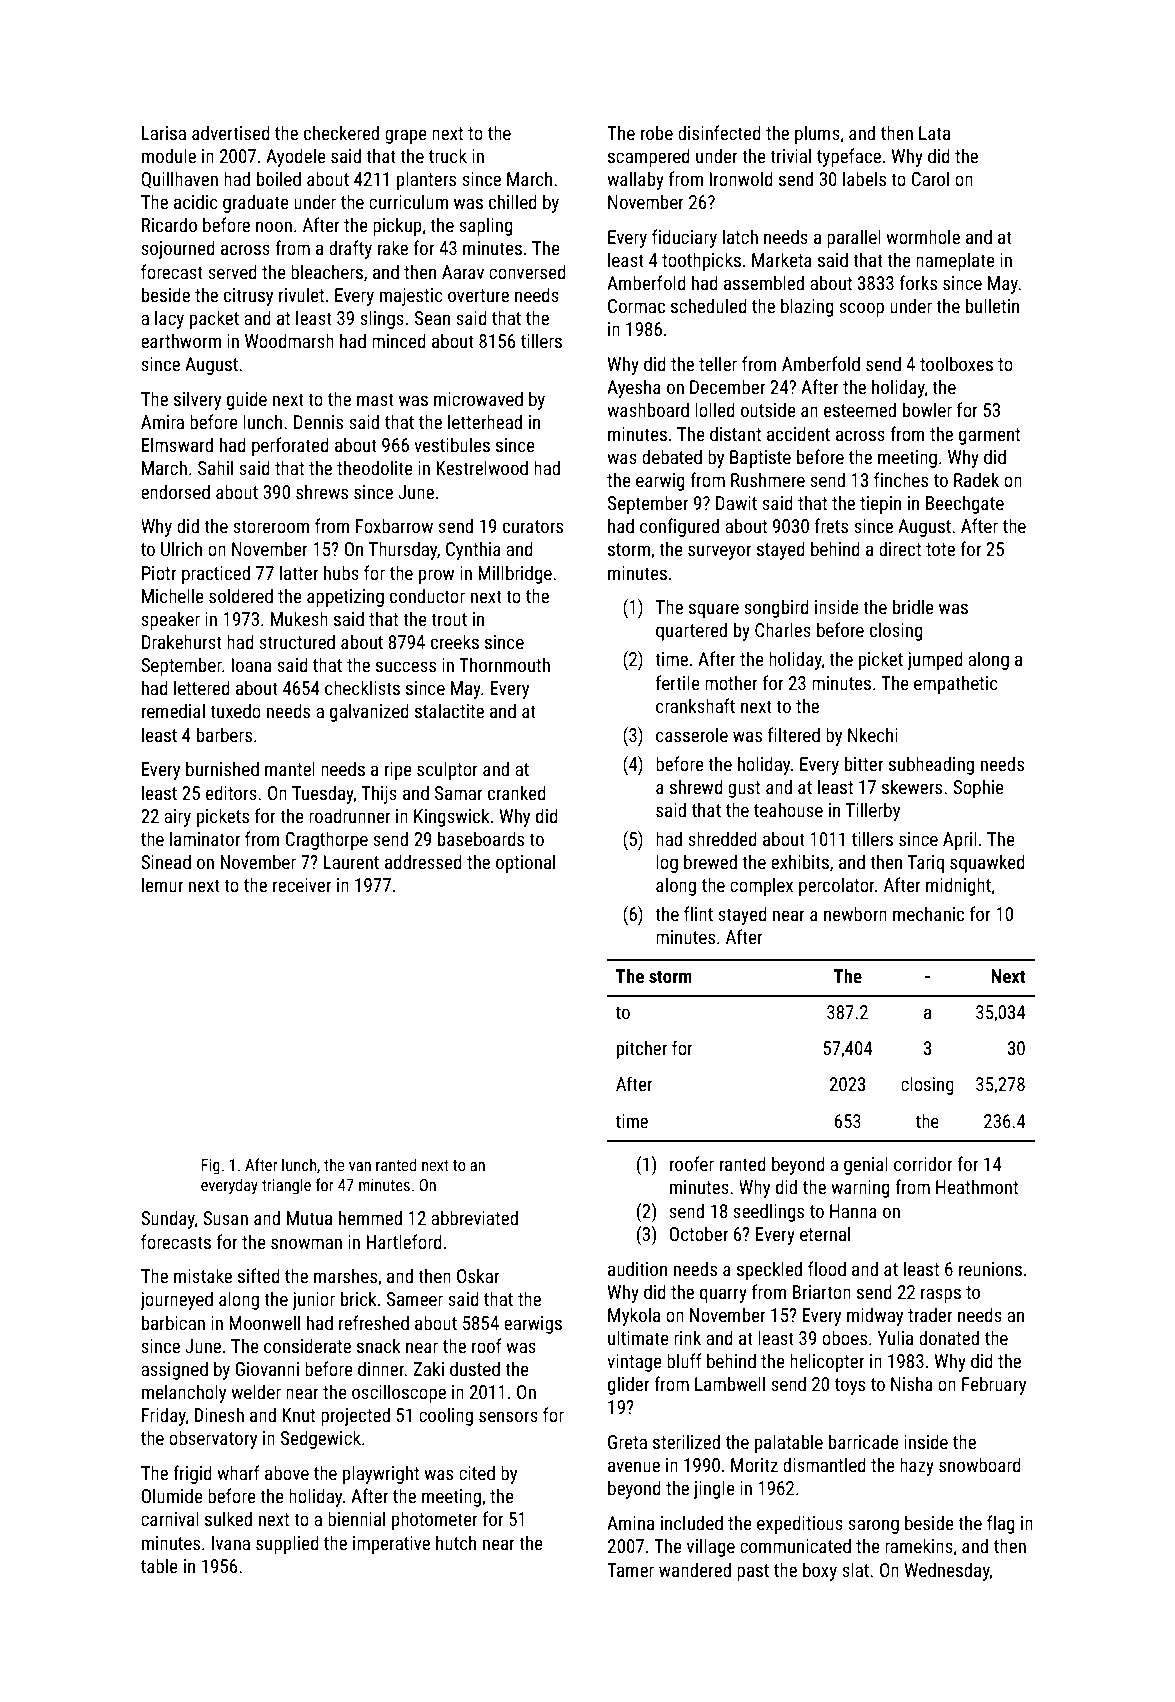  What do you see at coordinates (517, 792) in the screenshot?
I see `cranked` at bounding box center [517, 792].
